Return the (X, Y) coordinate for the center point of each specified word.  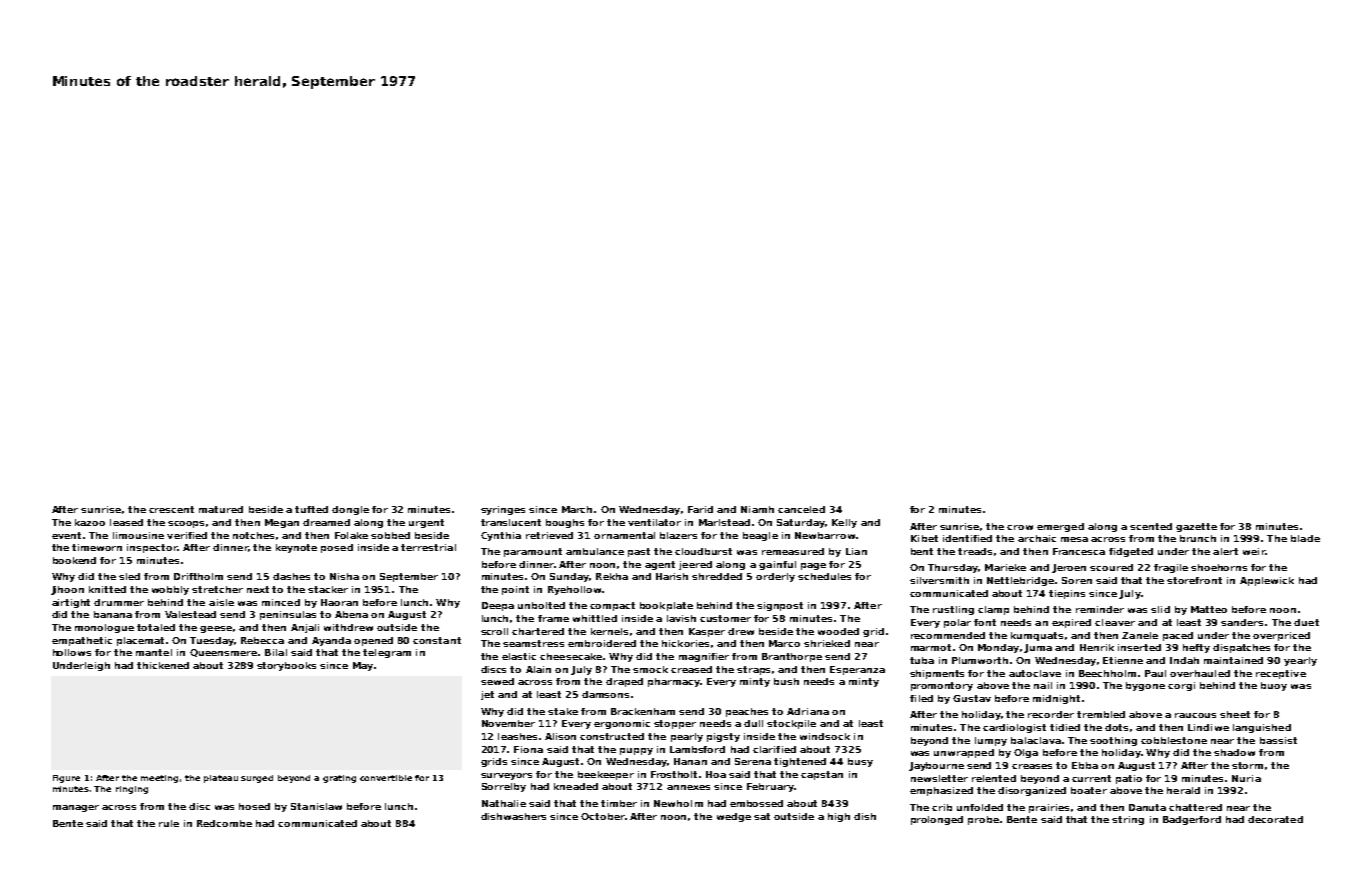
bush (786, 681)
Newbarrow (825, 535)
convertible (386, 778)
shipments (937, 674)
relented (994, 778)
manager (76, 808)
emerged (1060, 527)
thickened (163, 665)
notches (253, 535)
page (813, 566)
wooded (838, 631)
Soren (1077, 580)
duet (1306, 622)
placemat (140, 641)
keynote (296, 548)
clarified (774, 749)
